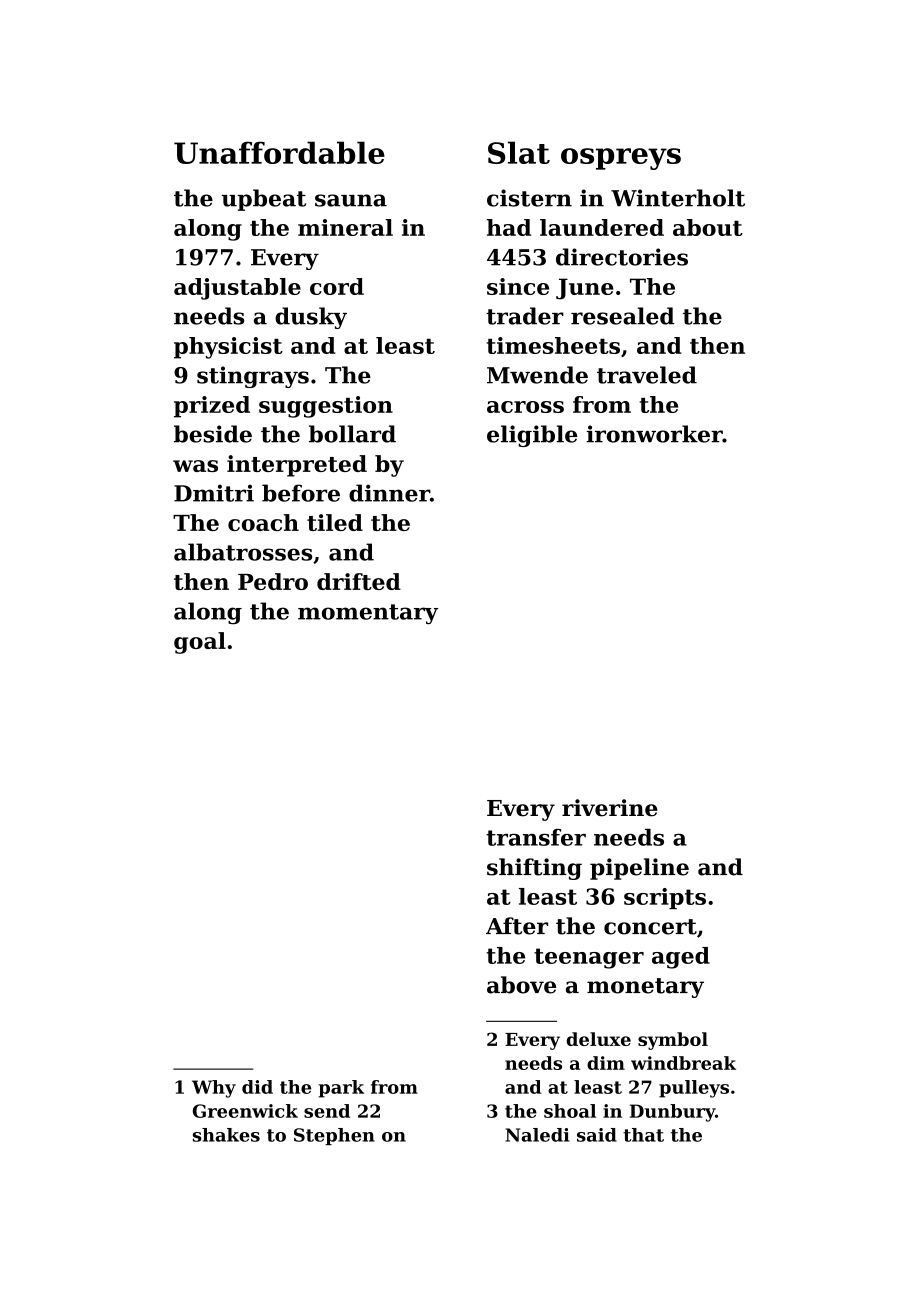  What do you see at coordinates (368, 614) in the screenshot?
I see `momentary` at bounding box center [368, 614].
